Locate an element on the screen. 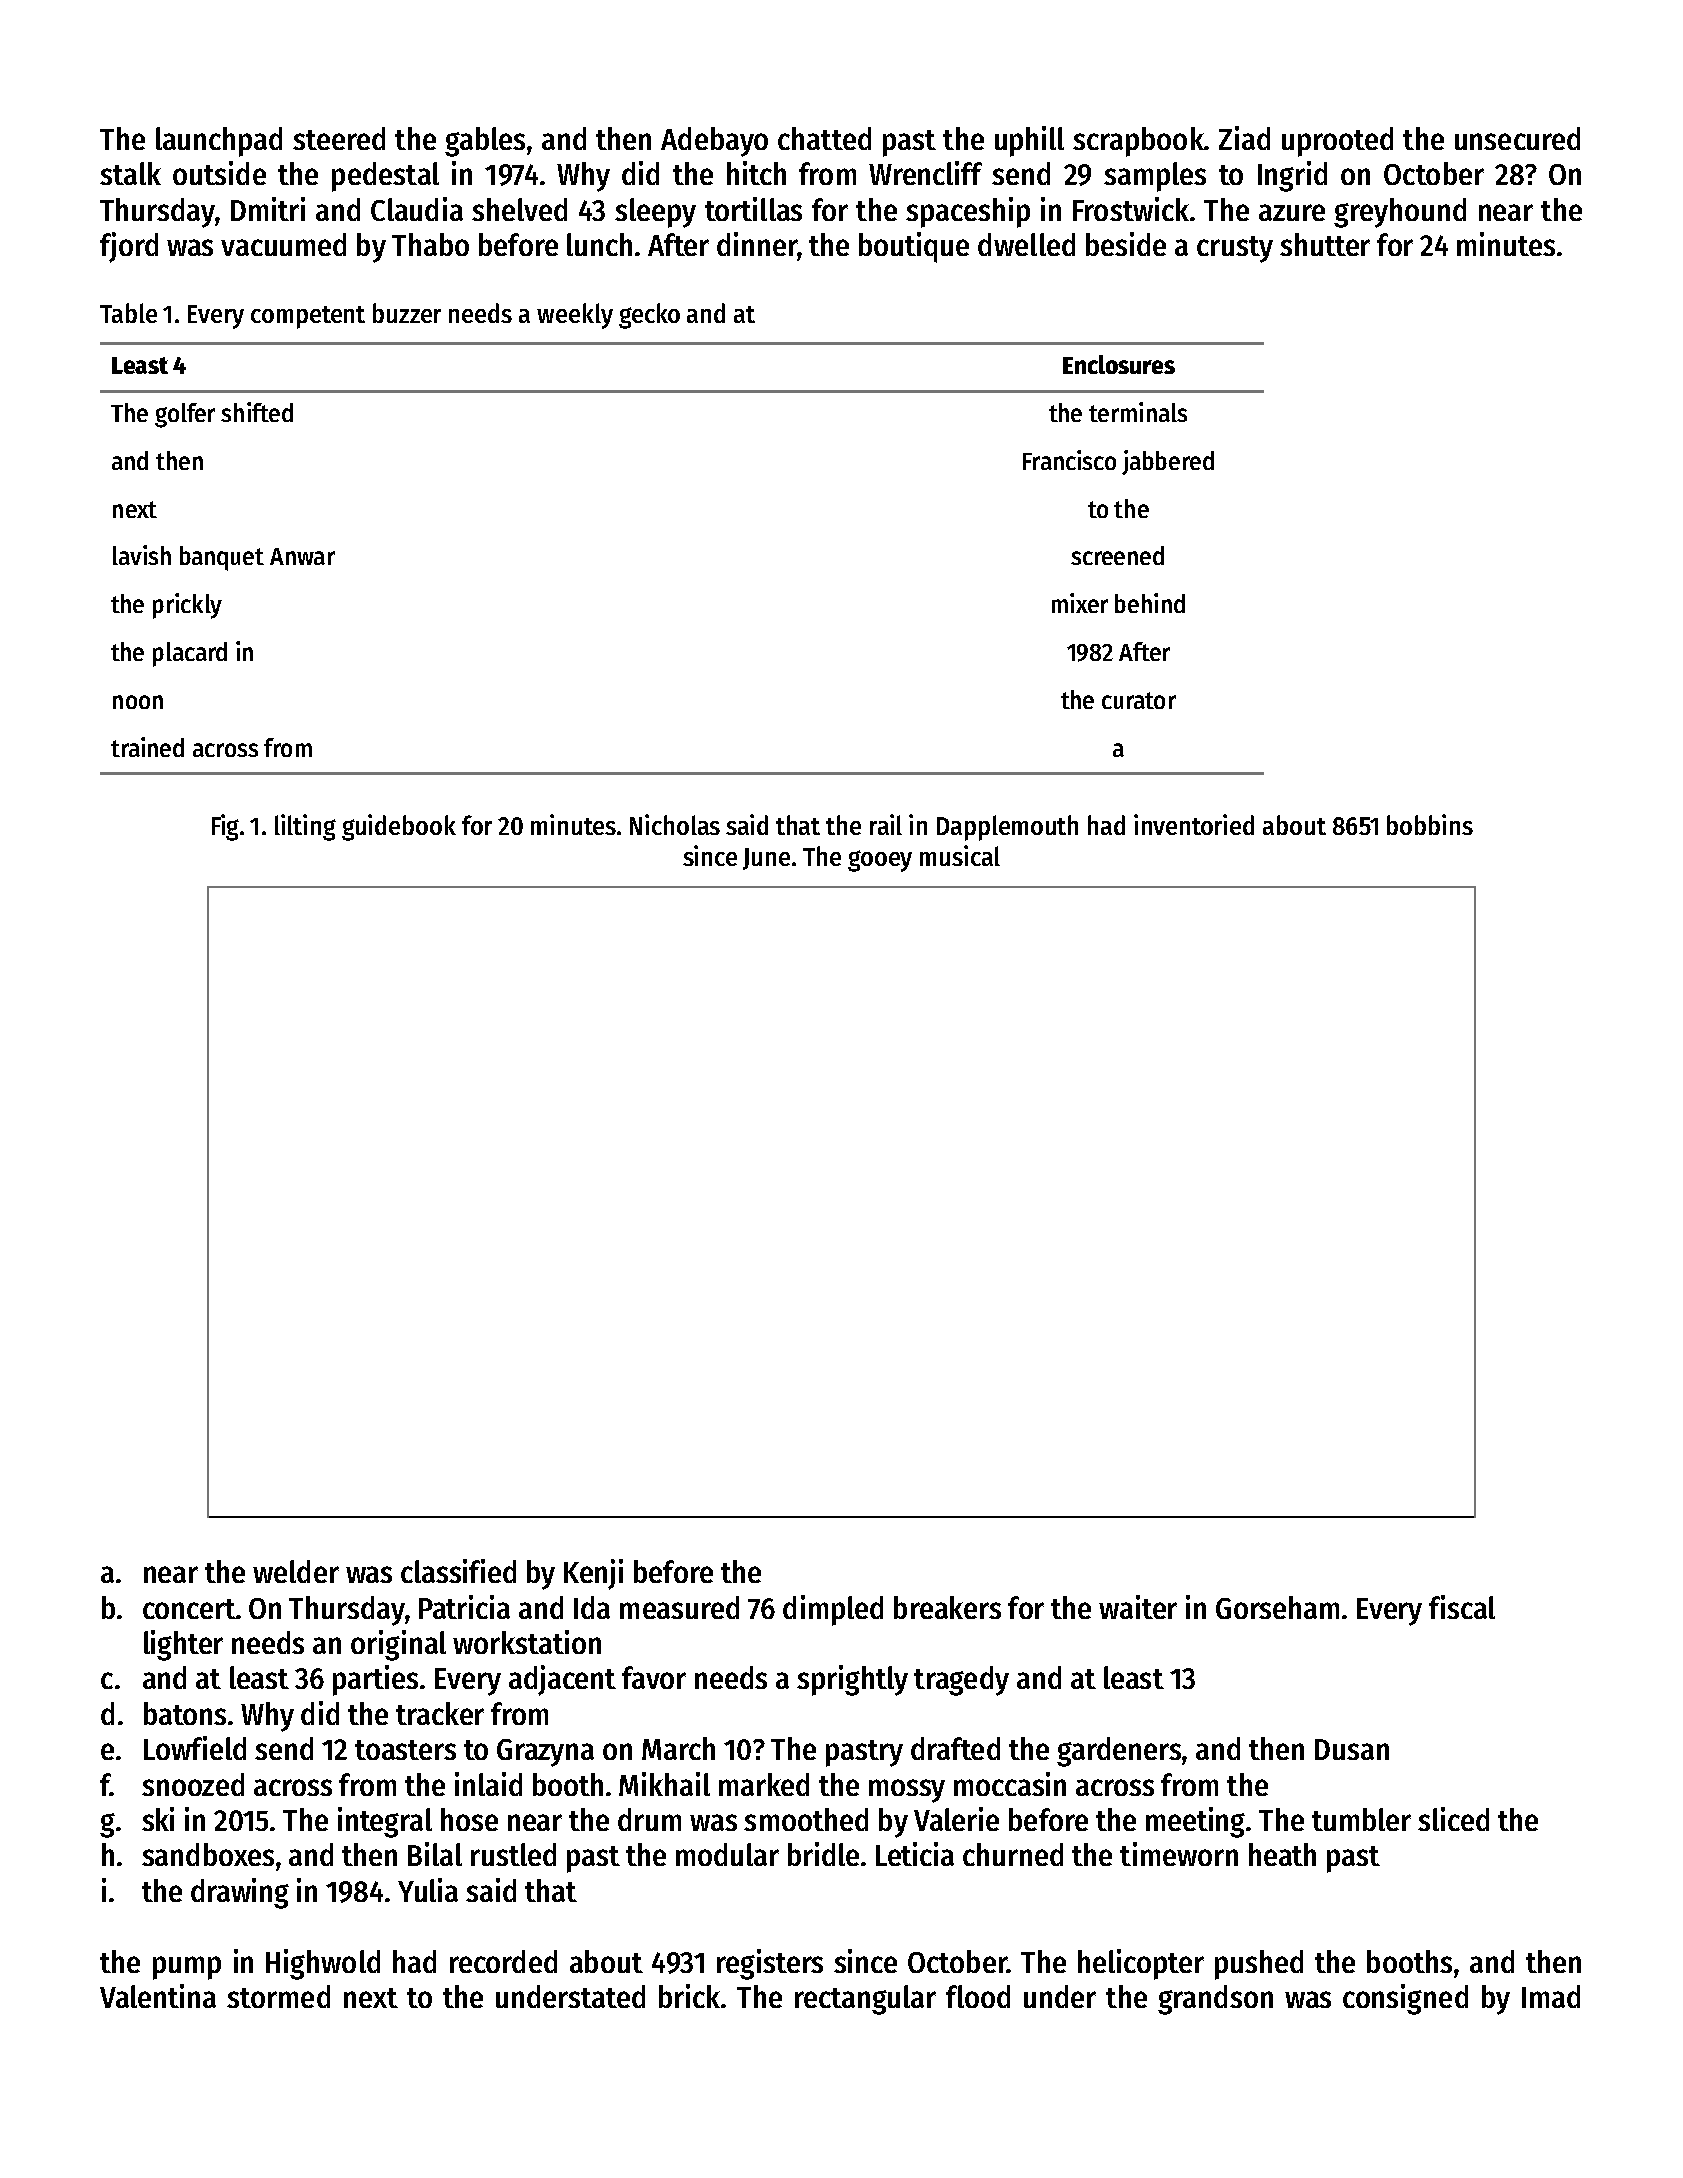  welder is located at coordinates (296, 1571).
